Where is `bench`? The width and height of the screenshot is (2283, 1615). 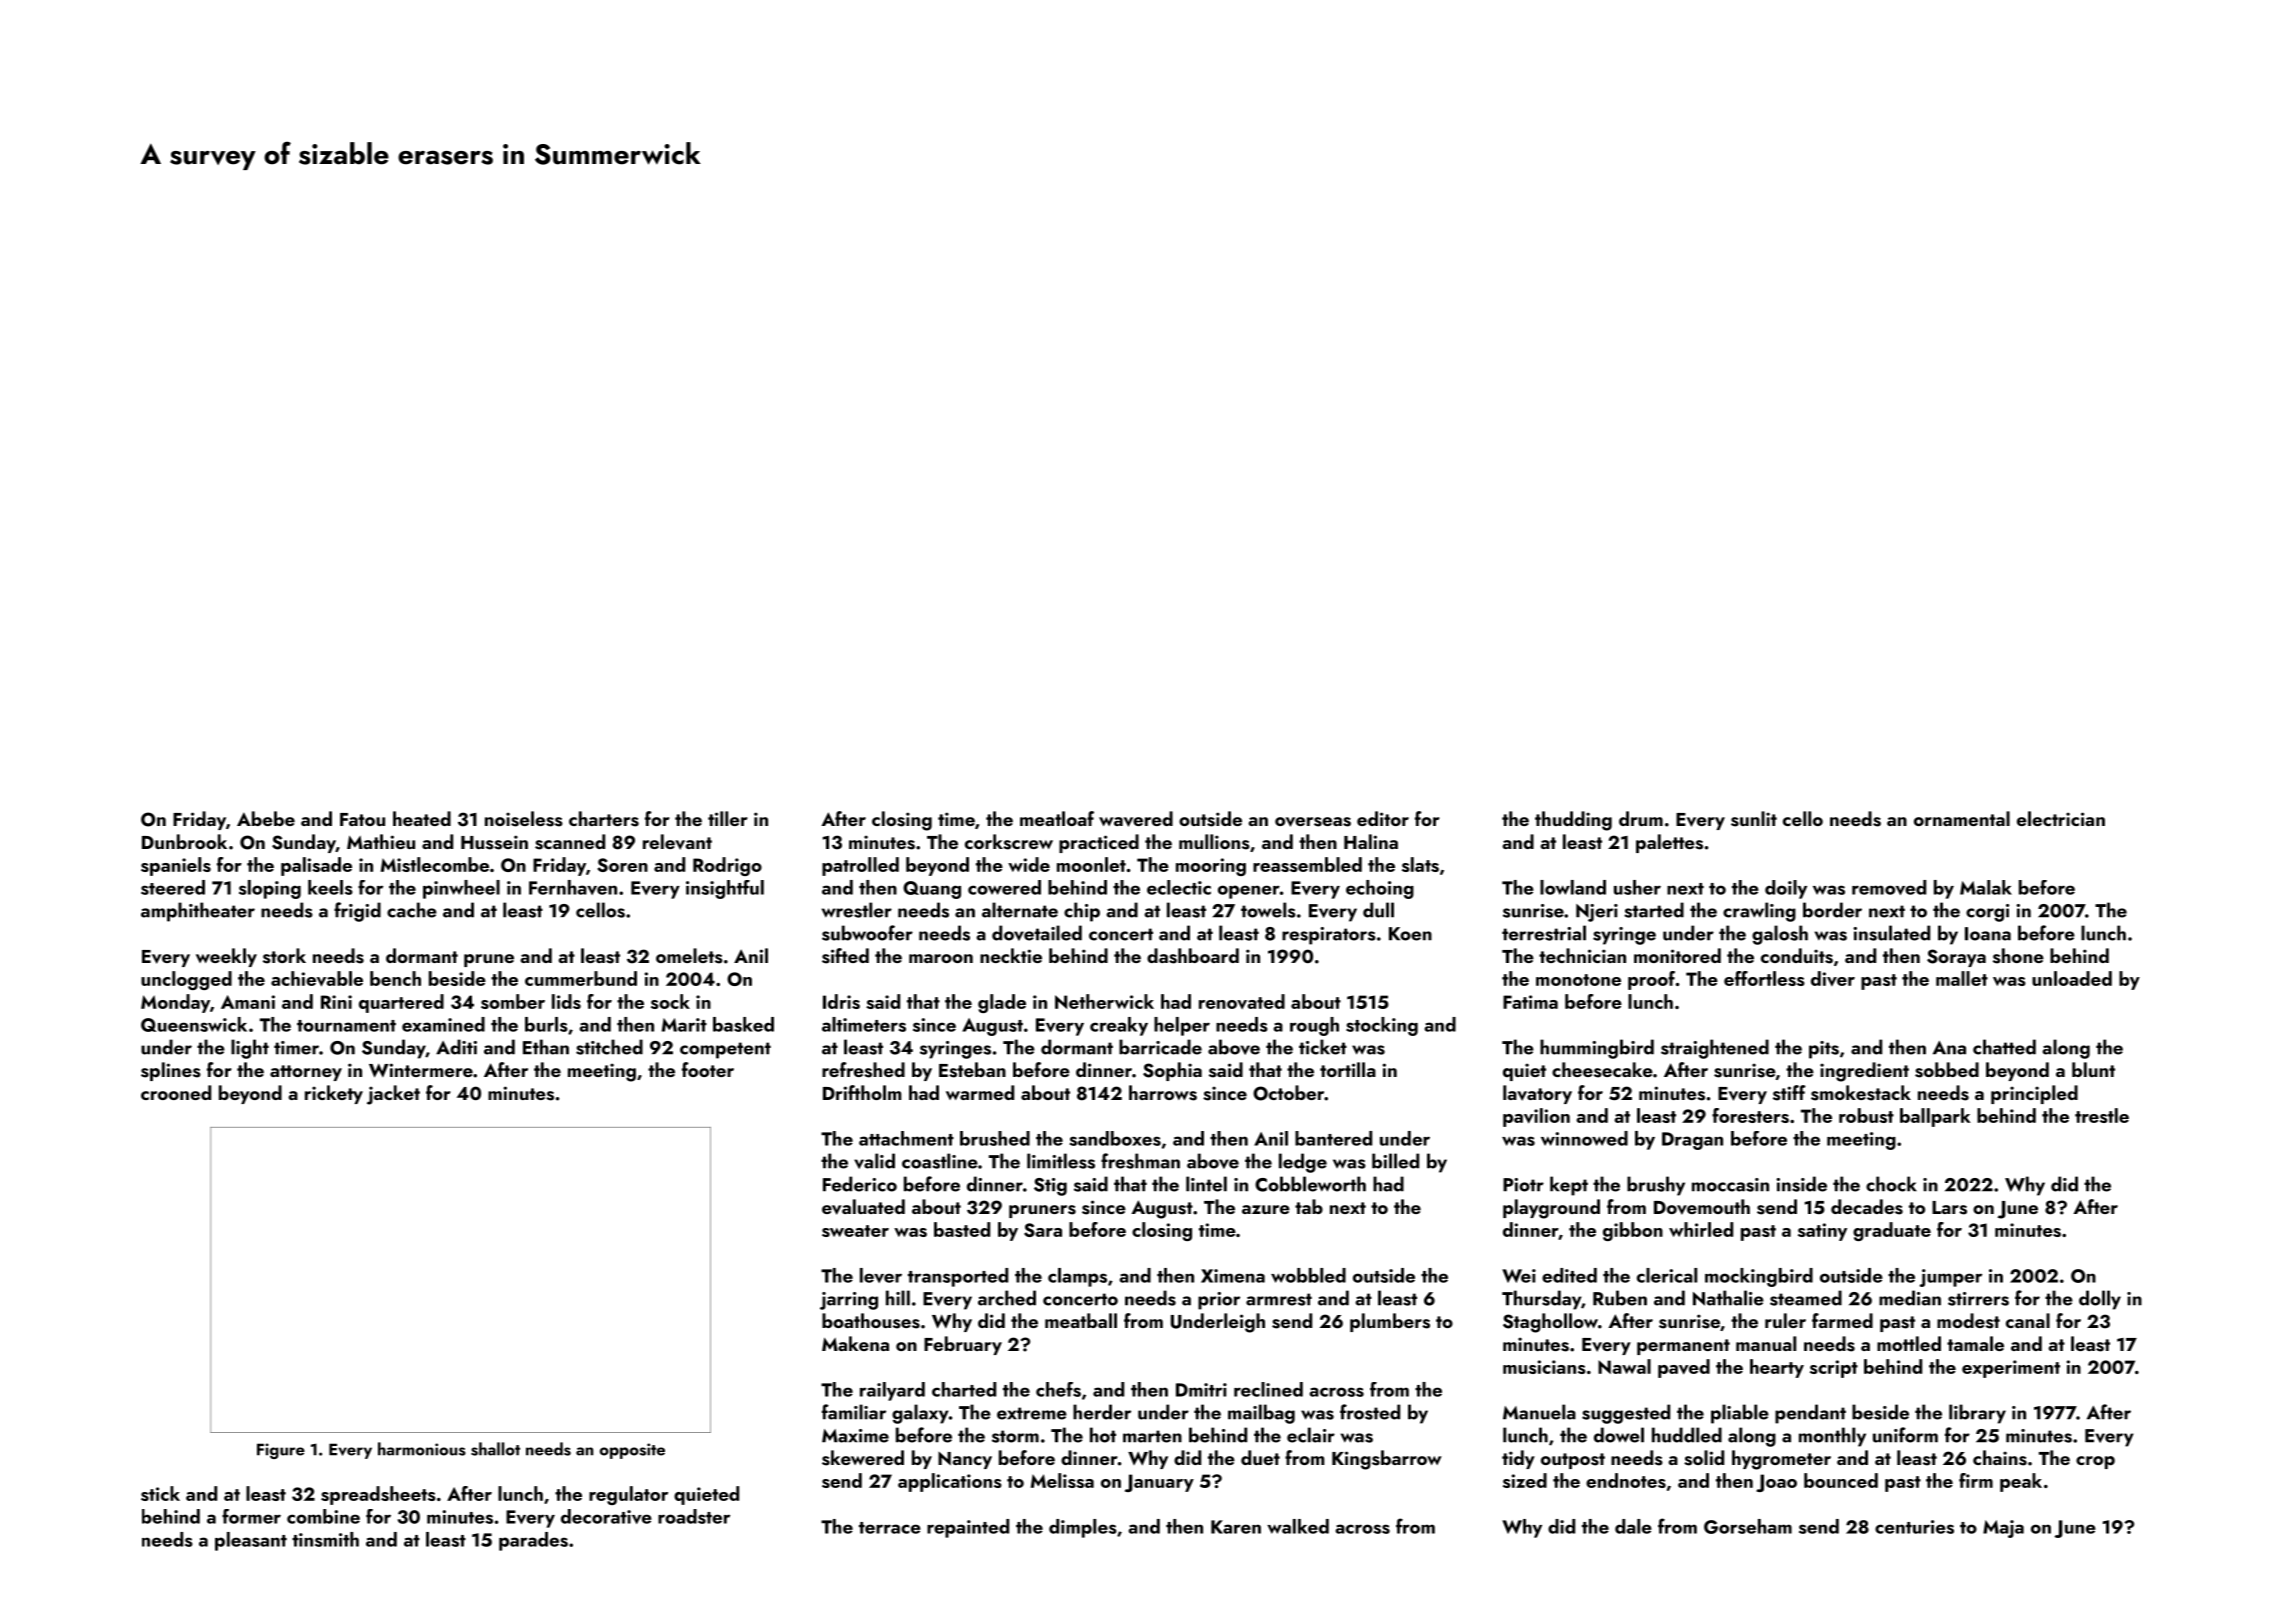 bench is located at coordinates (395, 978).
